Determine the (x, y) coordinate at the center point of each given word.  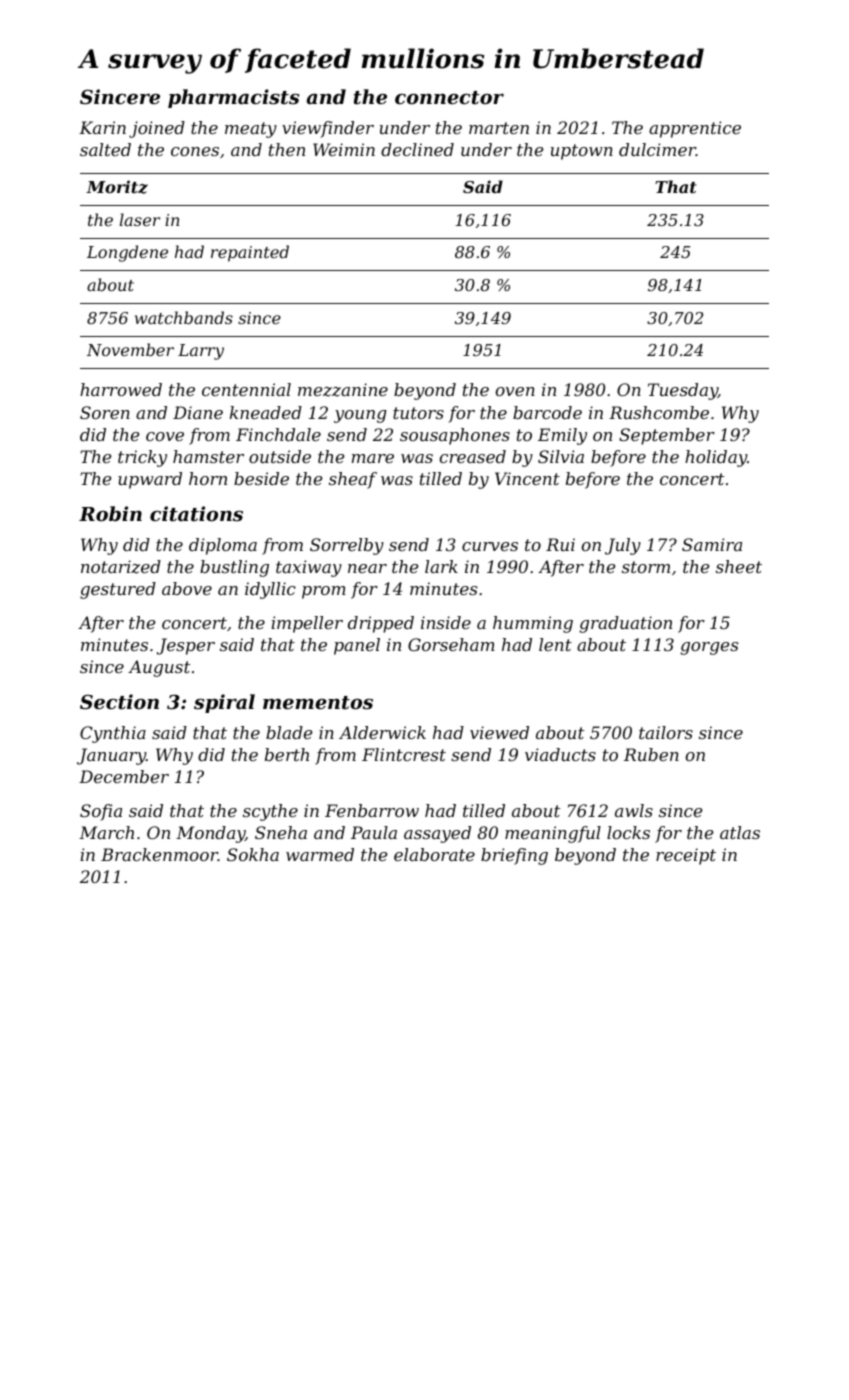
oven (515, 391)
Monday (210, 834)
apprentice (695, 129)
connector (449, 97)
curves (490, 546)
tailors (666, 732)
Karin (102, 127)
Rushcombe (659, 412)
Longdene (127, 253)
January (111, 756)
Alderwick (382, 732)
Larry (201, 352)
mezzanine (343, 390)
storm (646, 567)
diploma (223, 546)
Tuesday (683, 391)
